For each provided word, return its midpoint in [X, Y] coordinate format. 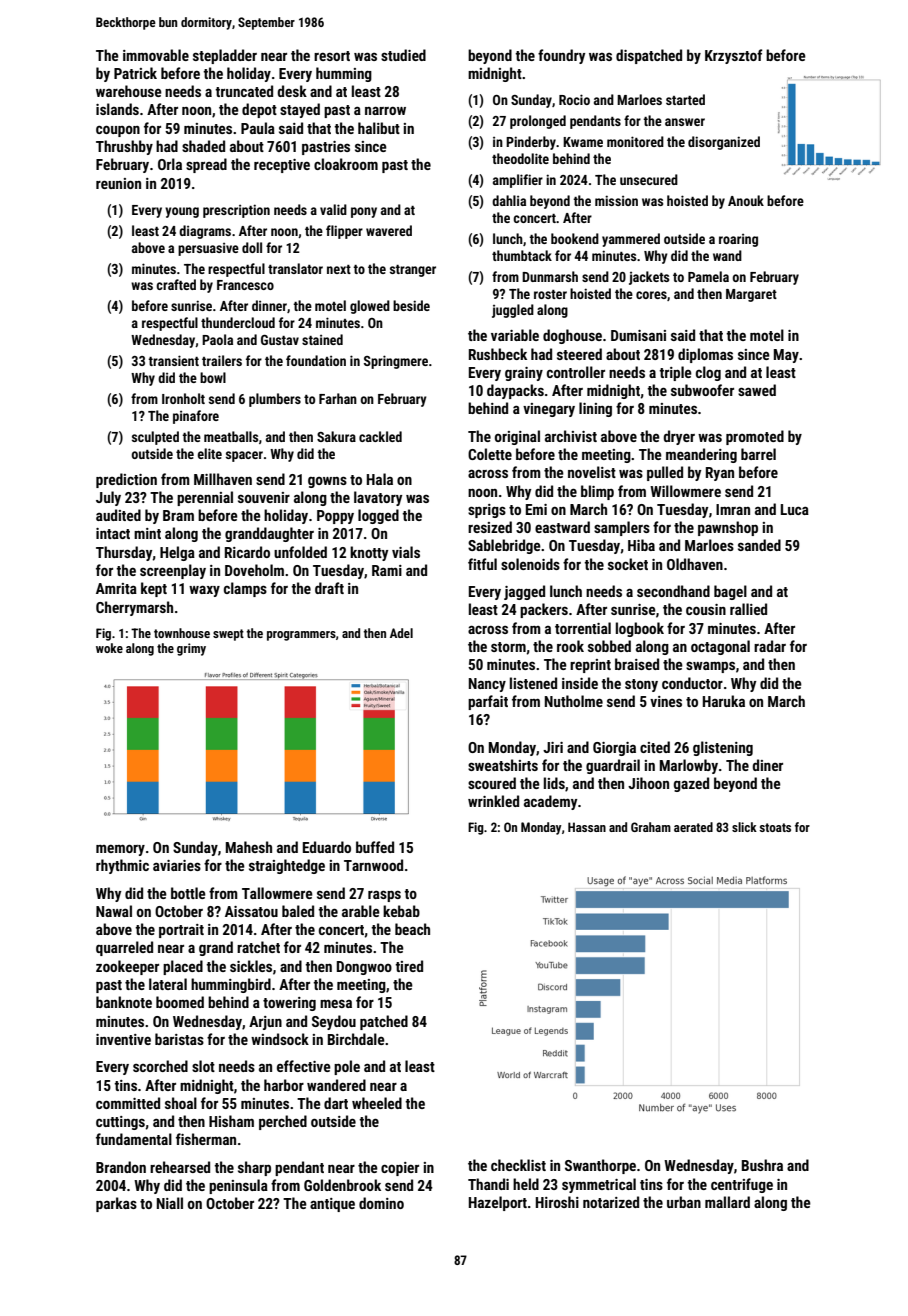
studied [403, 55]
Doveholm [254, 570]
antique [332, 1205]
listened [533, 683]
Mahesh [249, 847]
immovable [156, 55]
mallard [727, 1202]
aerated [693, 827]
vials [406, 552]
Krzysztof [733, 56]
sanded [759, 545]
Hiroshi [557, 1202]
